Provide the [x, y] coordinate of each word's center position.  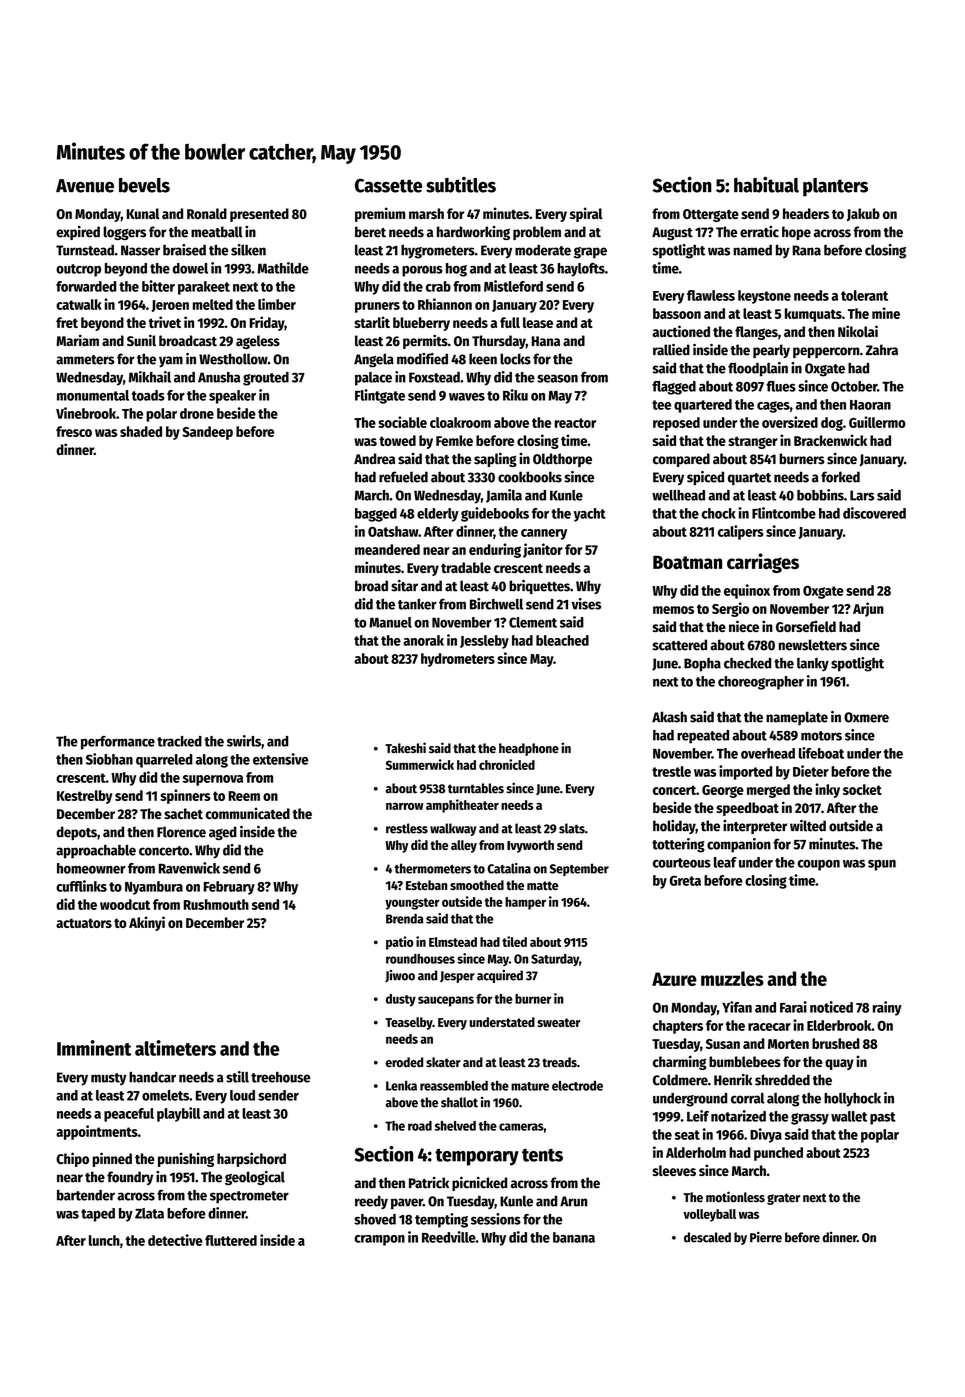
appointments [97, 1132]
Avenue [85, 186]
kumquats [813, 315]
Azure [674, 979]
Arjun [868, 609]
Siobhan [109, 759]
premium [380, 214]
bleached [562, 640]
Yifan [737, 1007]
